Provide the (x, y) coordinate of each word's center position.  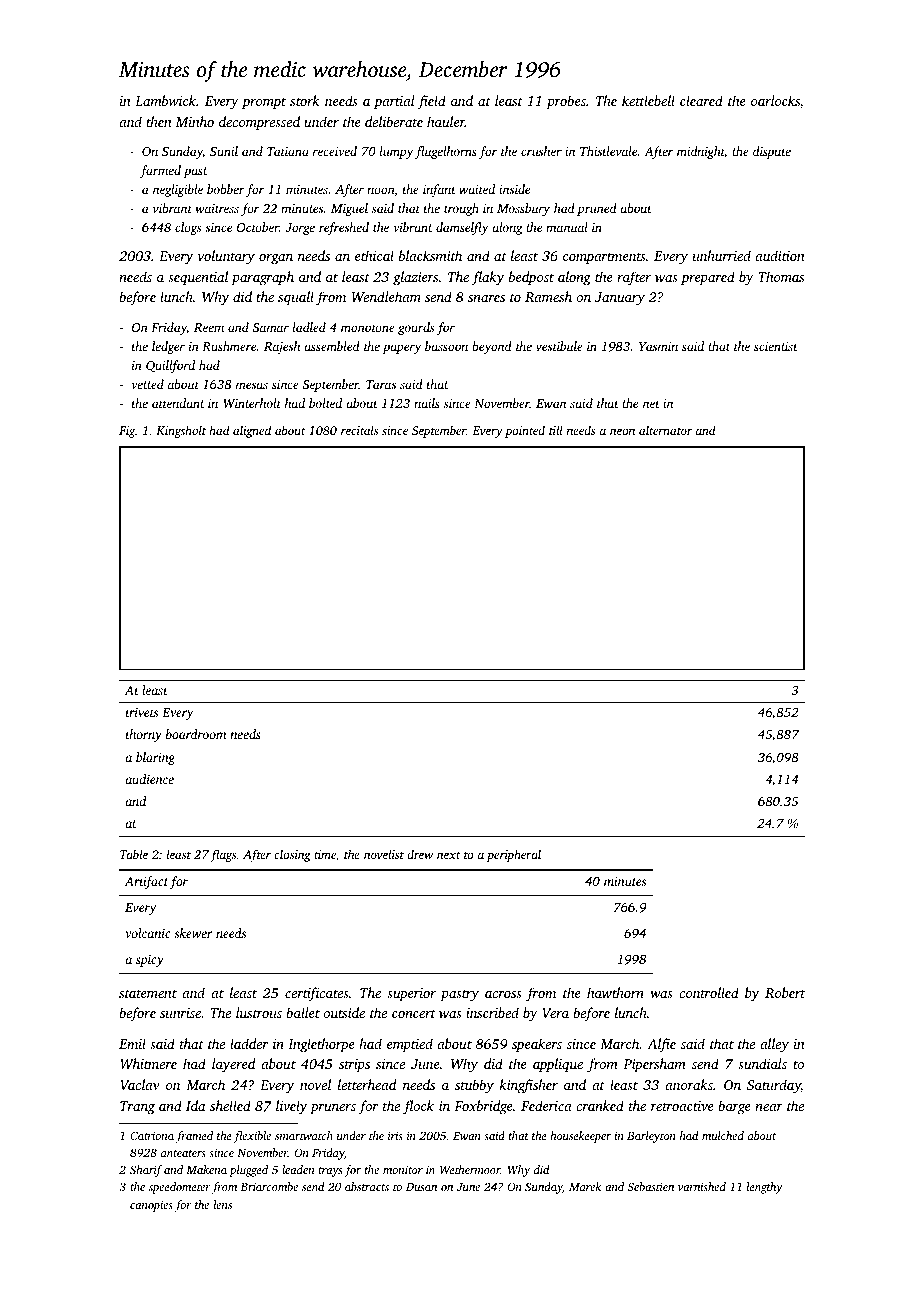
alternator (665, 430)
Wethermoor (470, 1169)
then (159, 121)
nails (427, 403)
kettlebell (648, 100)
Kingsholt (181, 431)
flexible (252, 1137)
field (431, 102)
